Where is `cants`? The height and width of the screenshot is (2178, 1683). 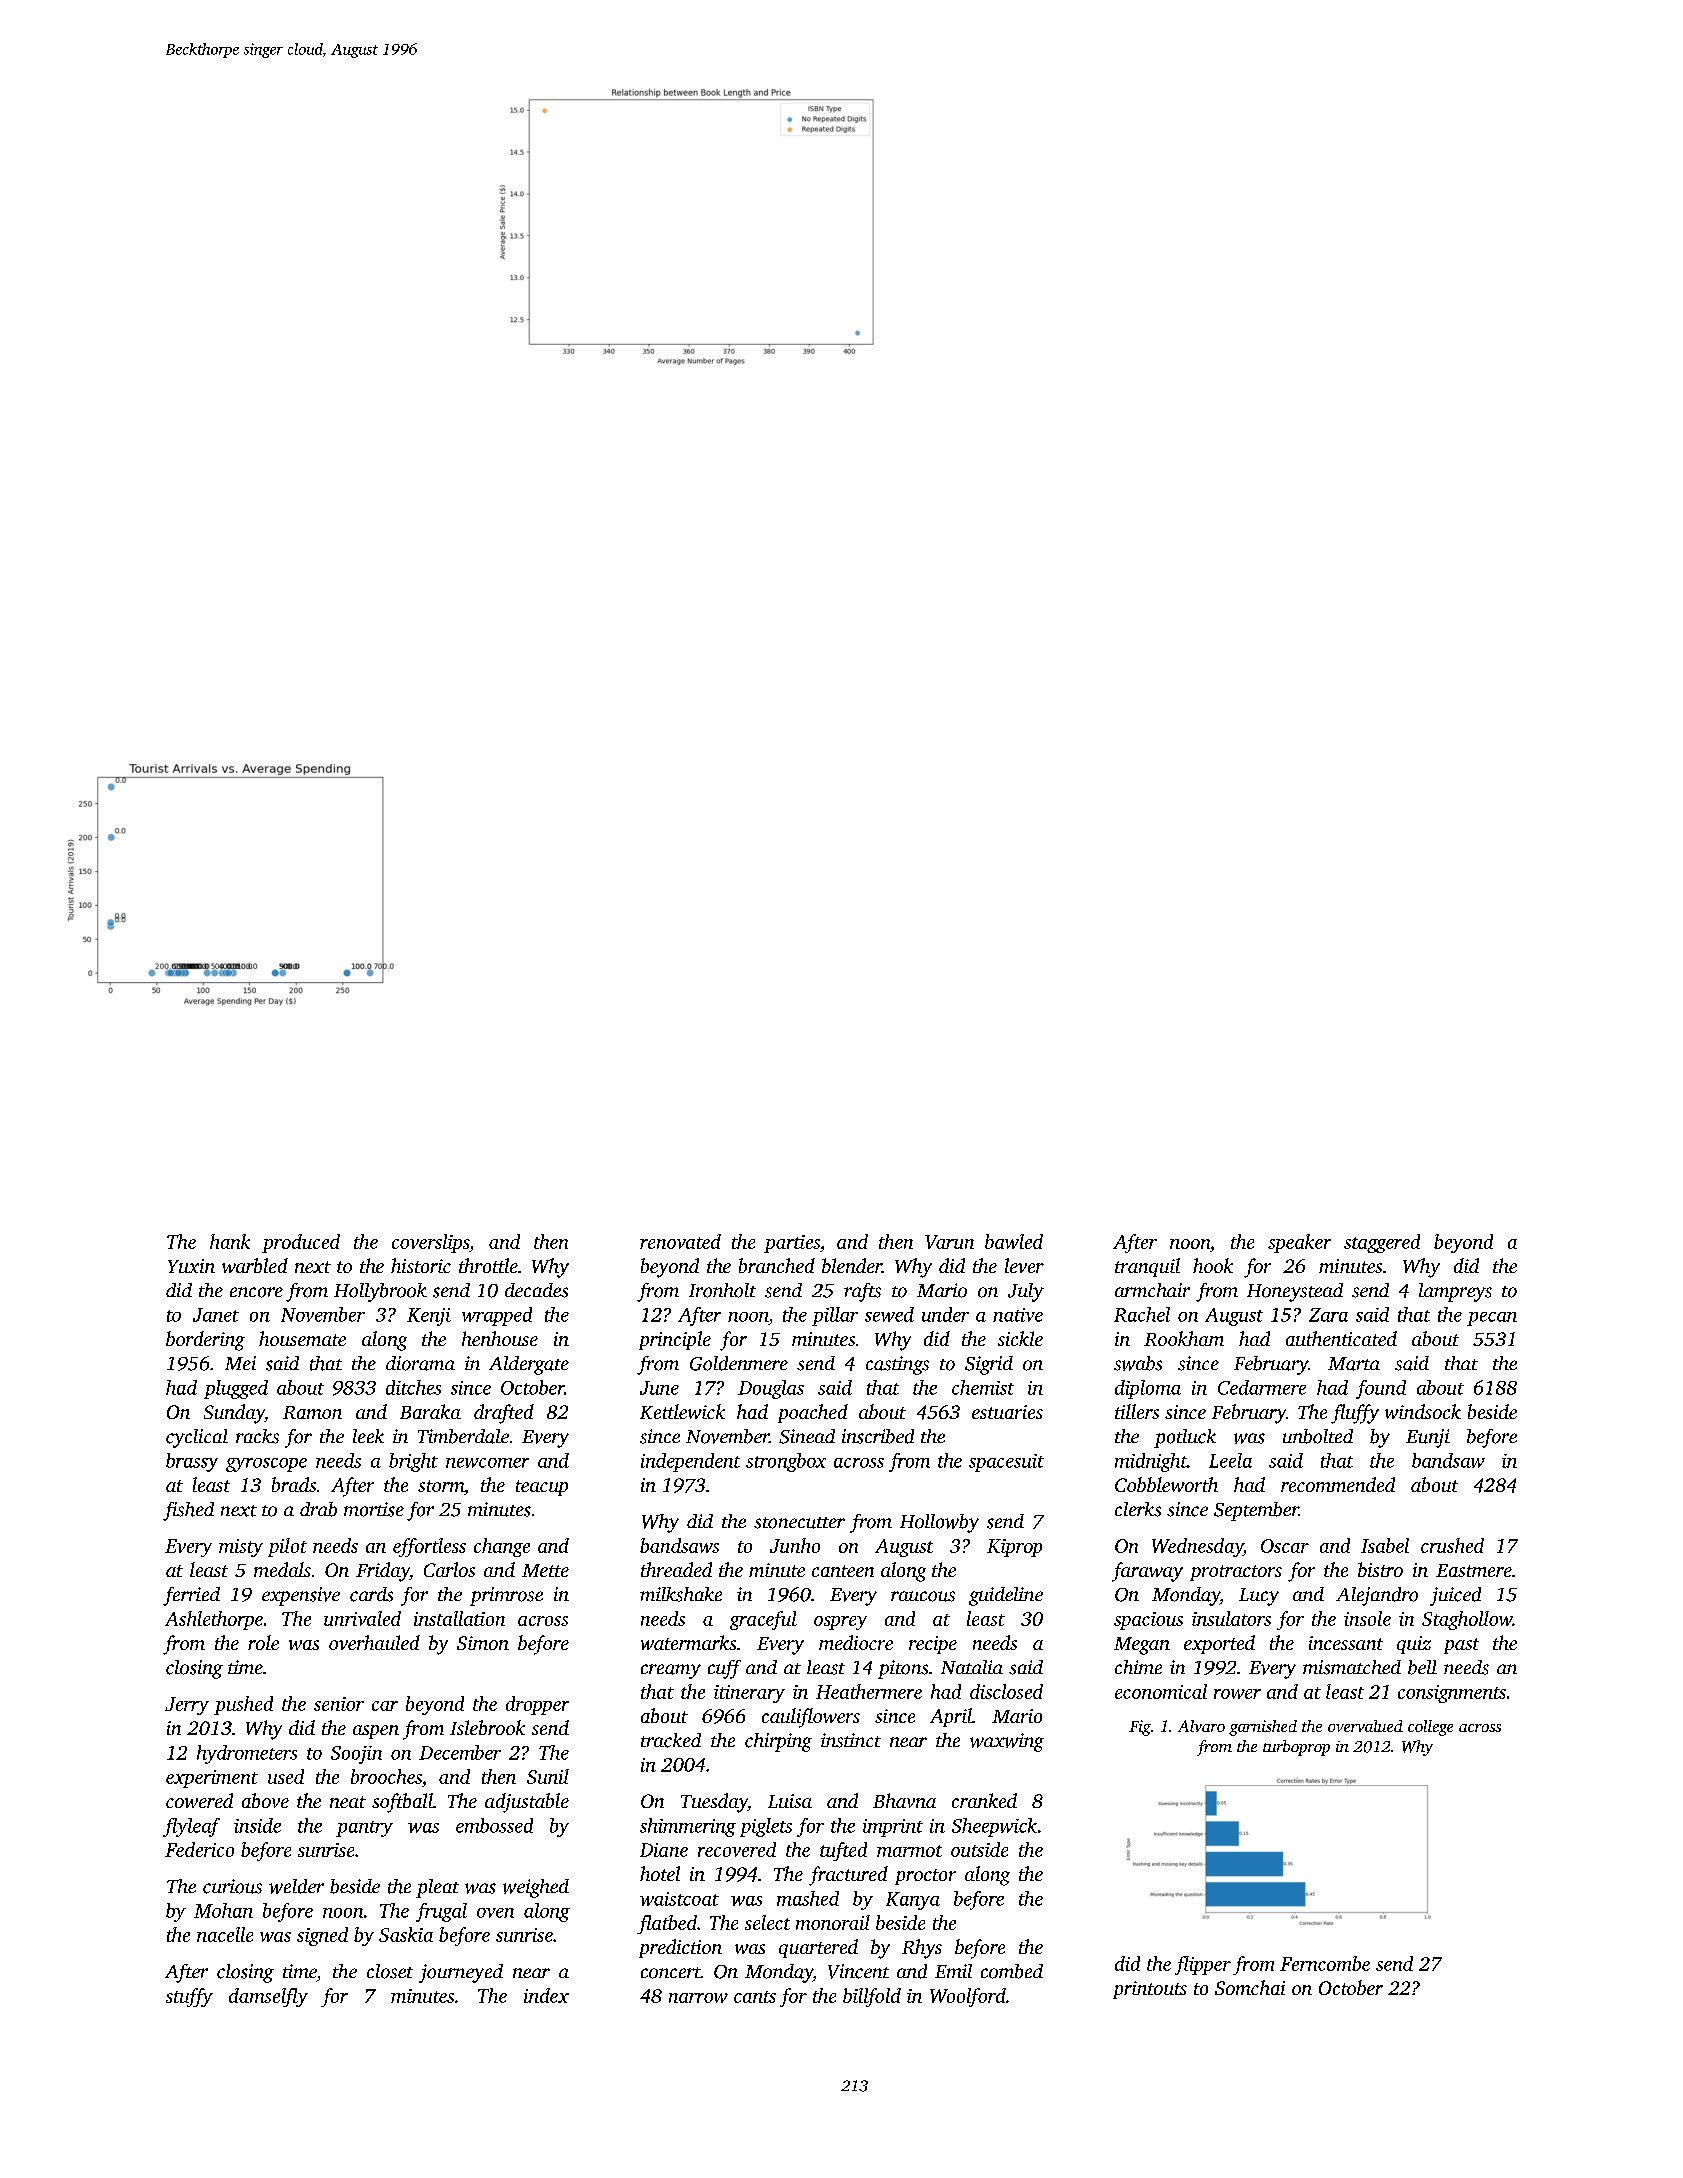 cants is located at coordinates (755, 1997).
